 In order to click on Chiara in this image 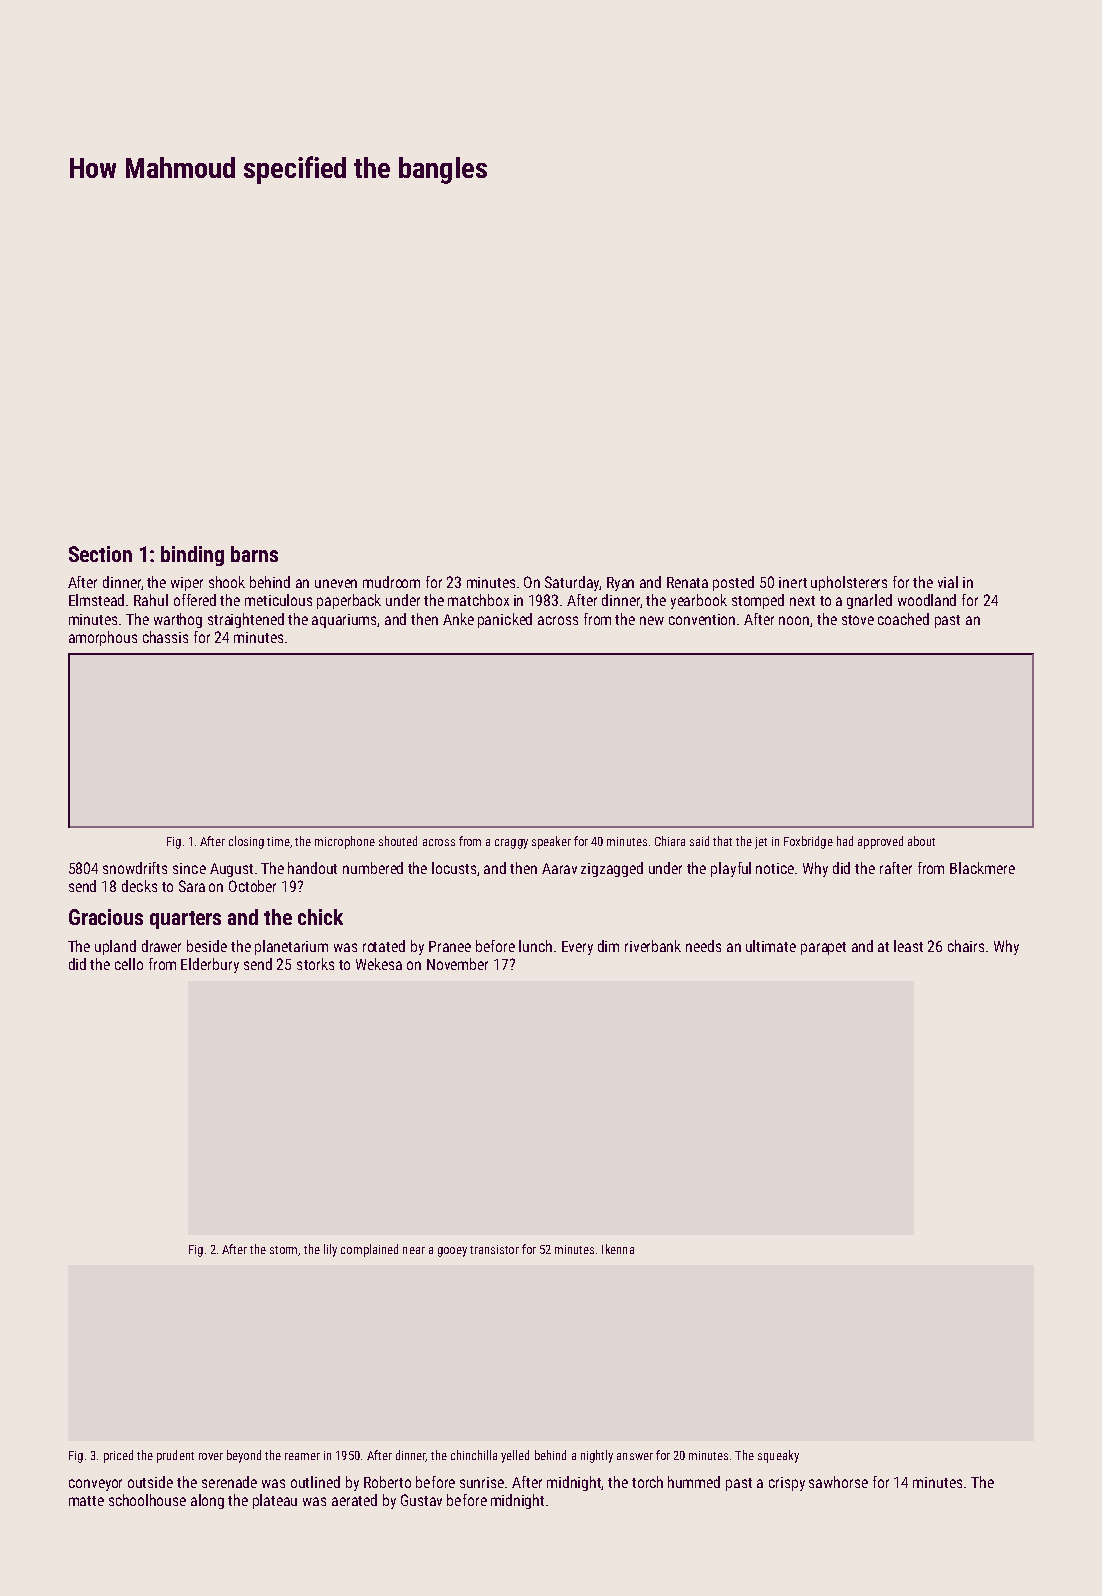, I will do `click(670, 841)`.
